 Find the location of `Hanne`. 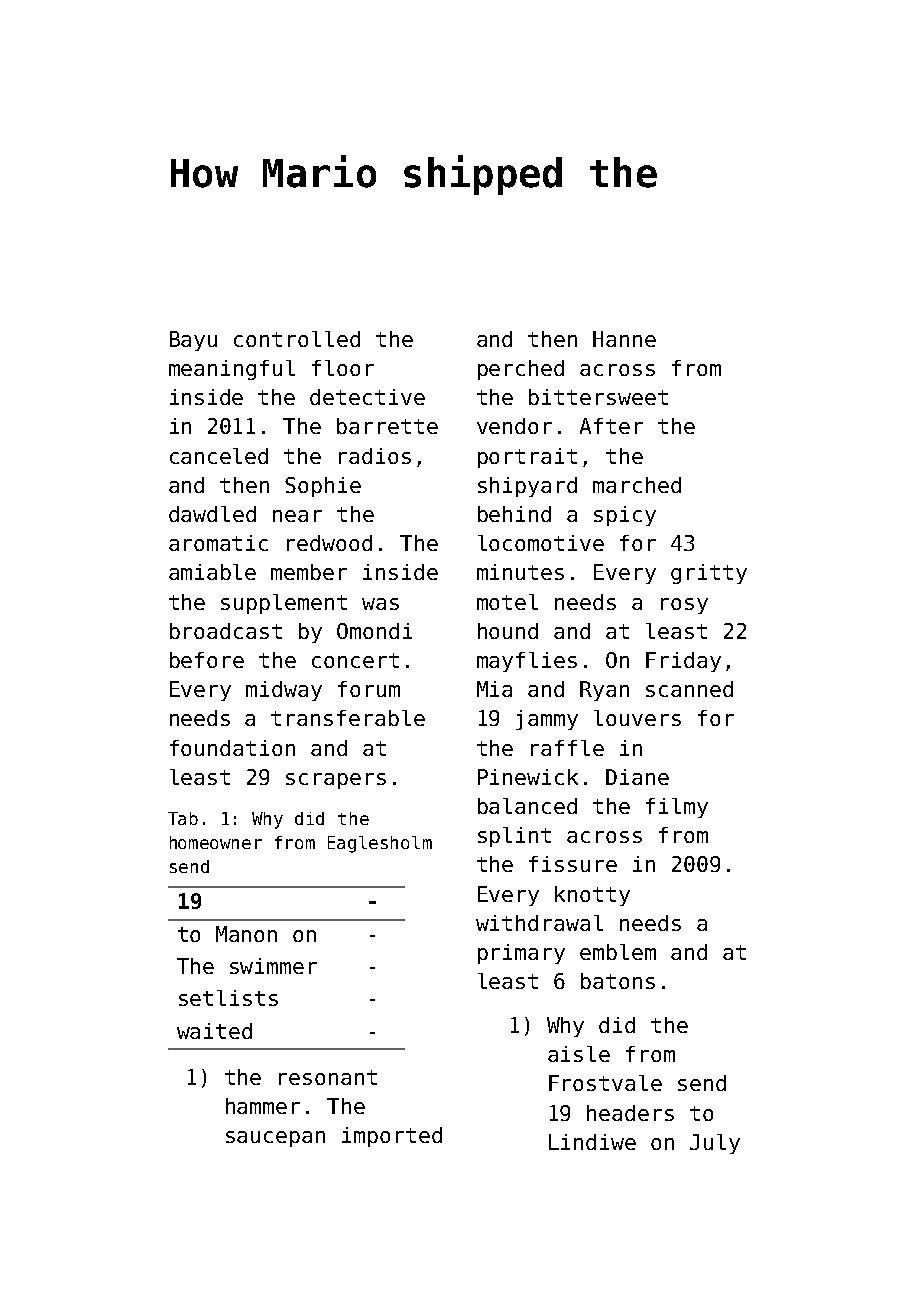

Hanne is located at coordinates (624, 339).
